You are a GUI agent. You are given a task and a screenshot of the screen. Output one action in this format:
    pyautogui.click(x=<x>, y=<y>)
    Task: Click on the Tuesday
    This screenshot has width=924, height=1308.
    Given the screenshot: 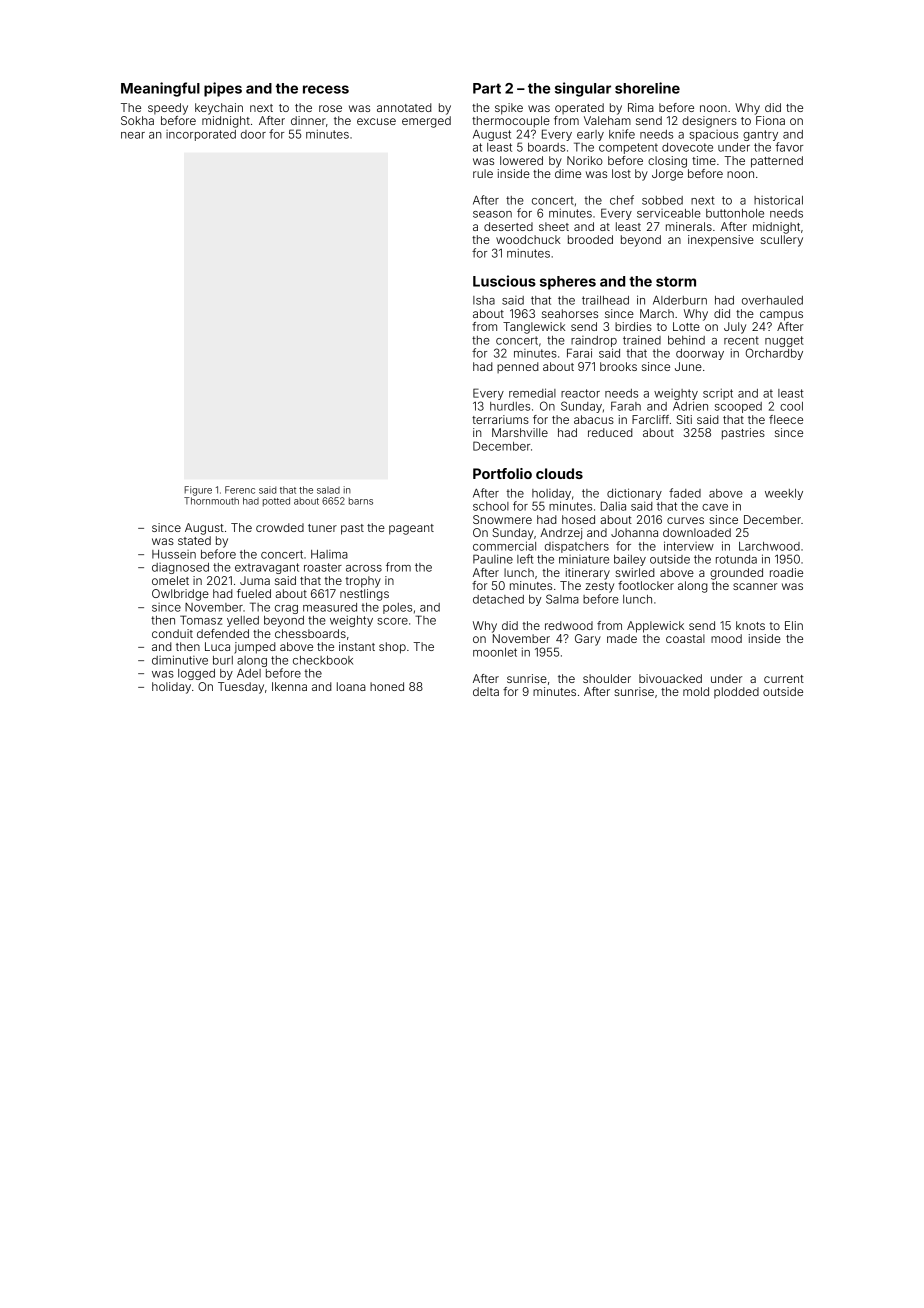 What is the action you would take?
    pyautogui.click(x=241, y=688)
